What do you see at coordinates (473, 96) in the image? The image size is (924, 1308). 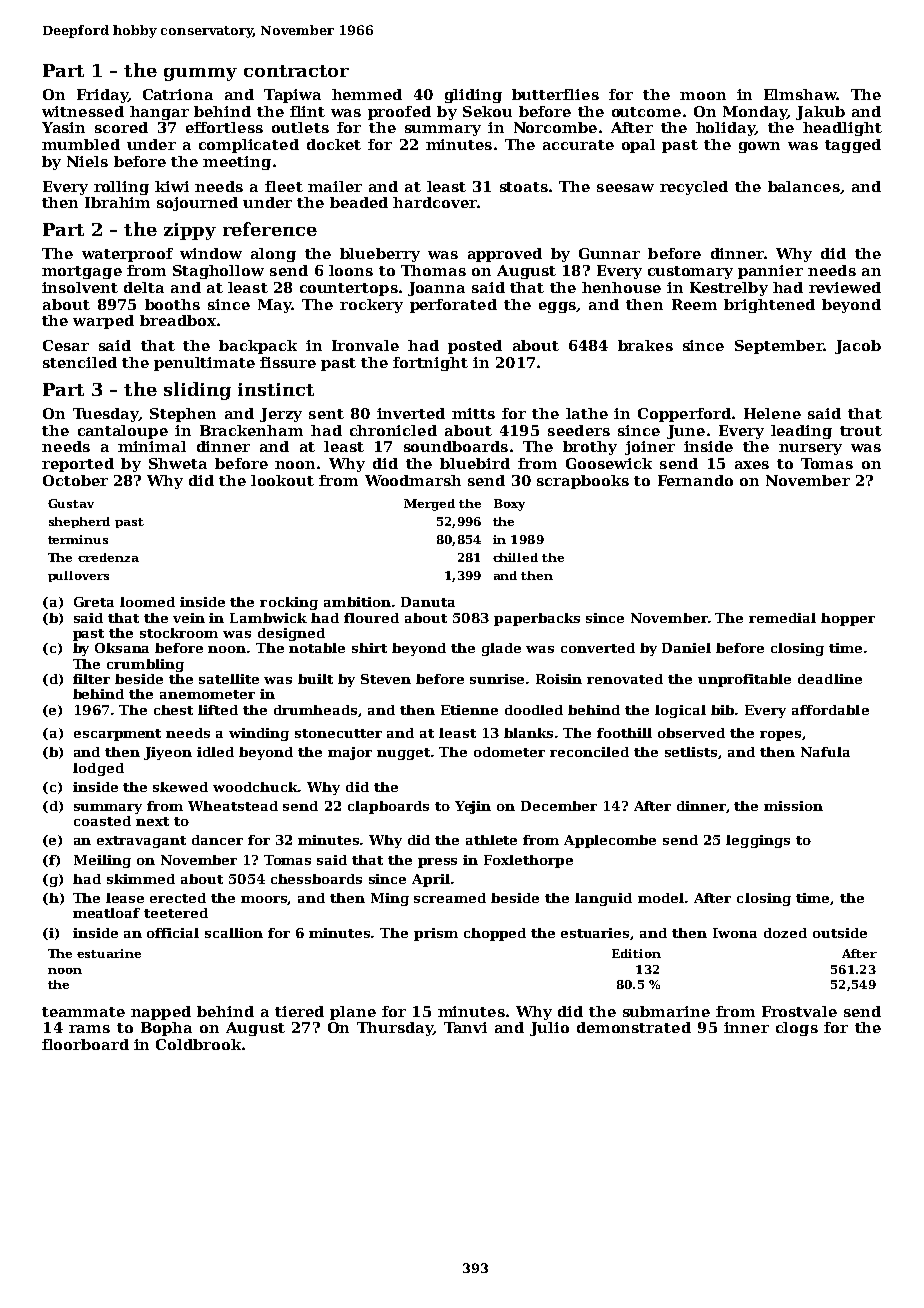 I see `gliding` at bounding box center [473, 96].
